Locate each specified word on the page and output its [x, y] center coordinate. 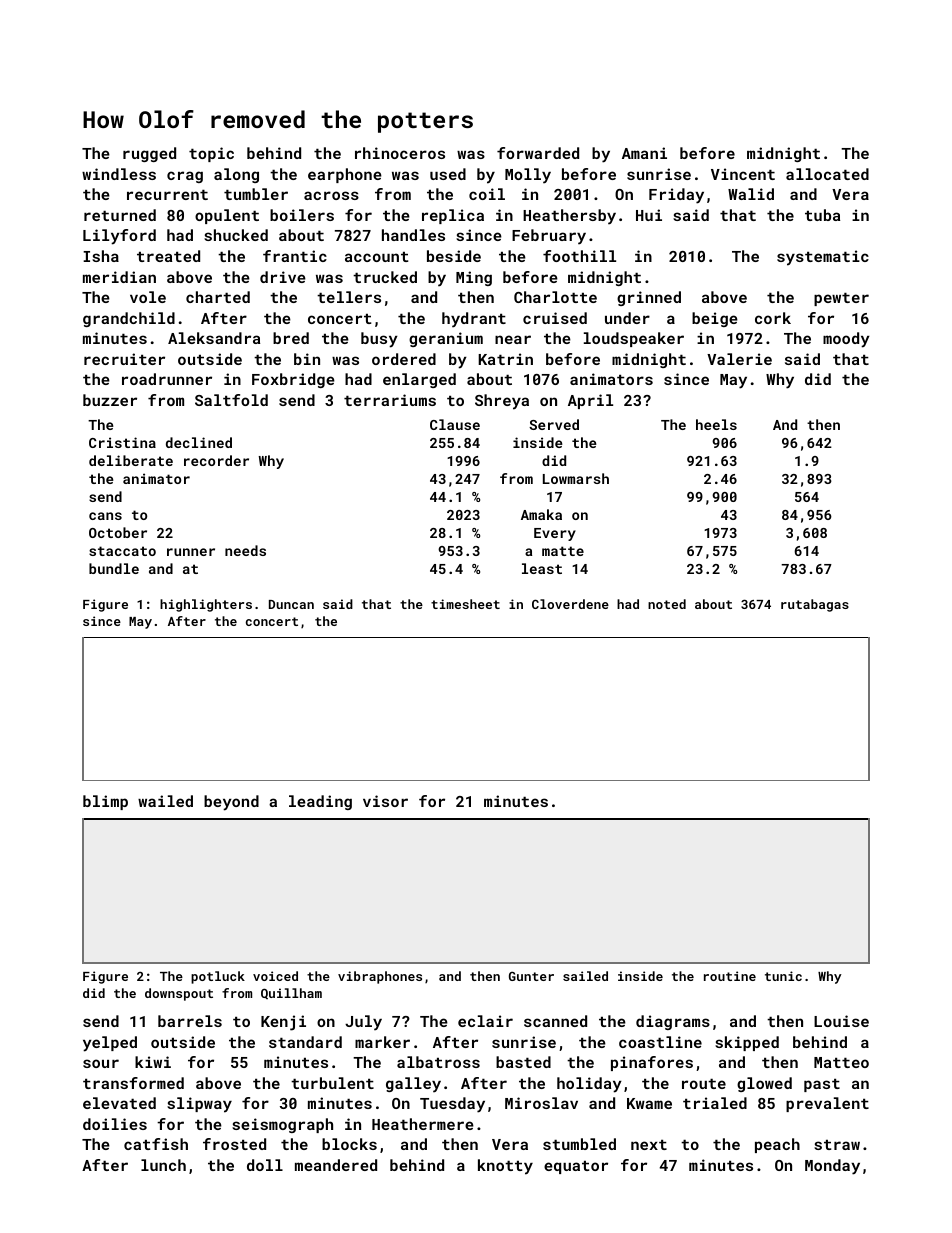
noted [667, 604]
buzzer [110, 400]
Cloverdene [570, 604]
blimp [105, 802]
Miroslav [541, 1103]
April [590, 401]
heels [716, 424]
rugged [149, 154]
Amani [644, 153]
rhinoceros [400, 153]
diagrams [673, 1022]
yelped [110, 1044]
